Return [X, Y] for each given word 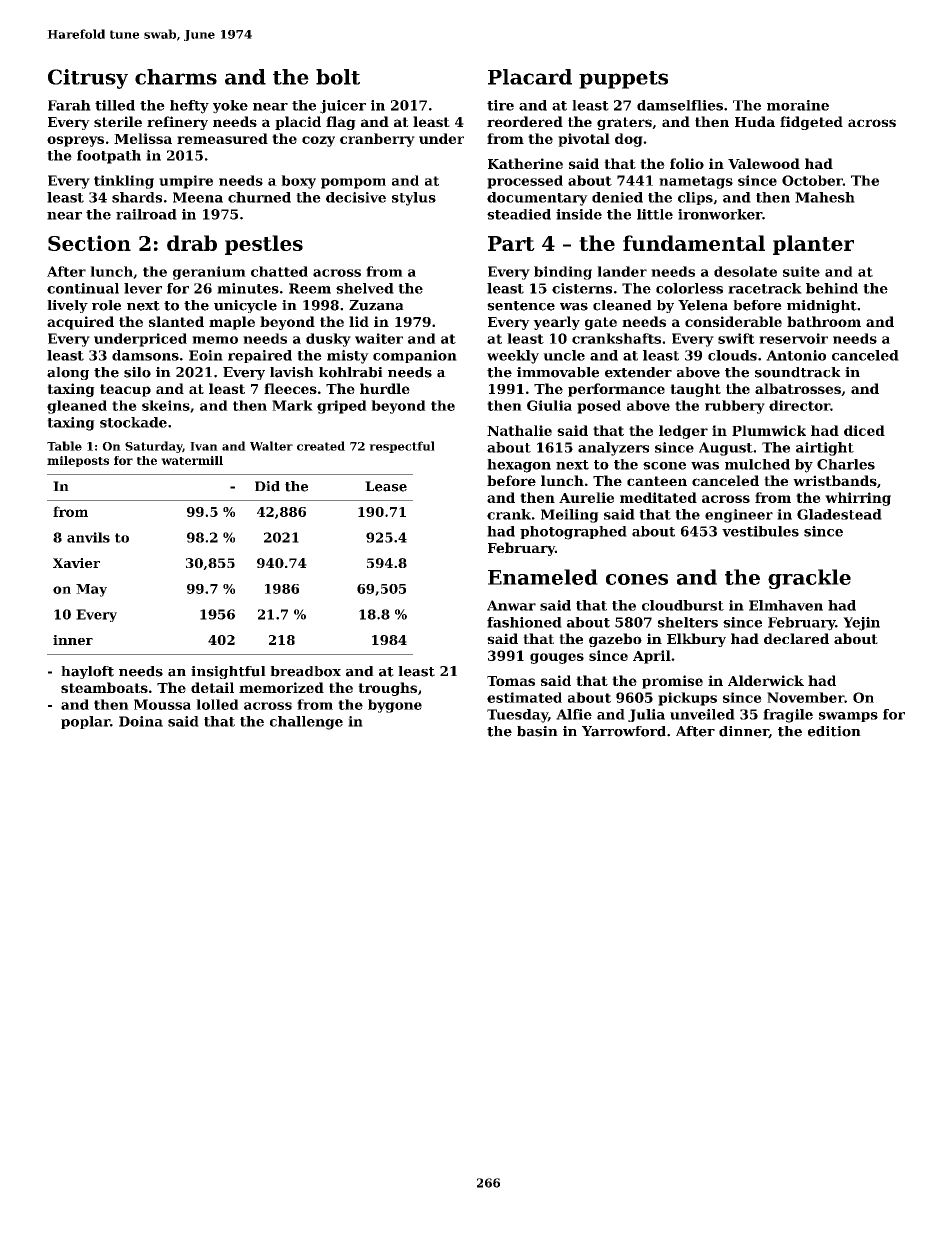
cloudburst [683, 605]
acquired [80, 323]
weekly [513, 357]
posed [599, 407]
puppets [623, 80]
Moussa [162, 704]
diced [864, 430]
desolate [745, 271]
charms [176, 77]
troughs [387, 689]
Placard [530, 77]
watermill [192, 460]
